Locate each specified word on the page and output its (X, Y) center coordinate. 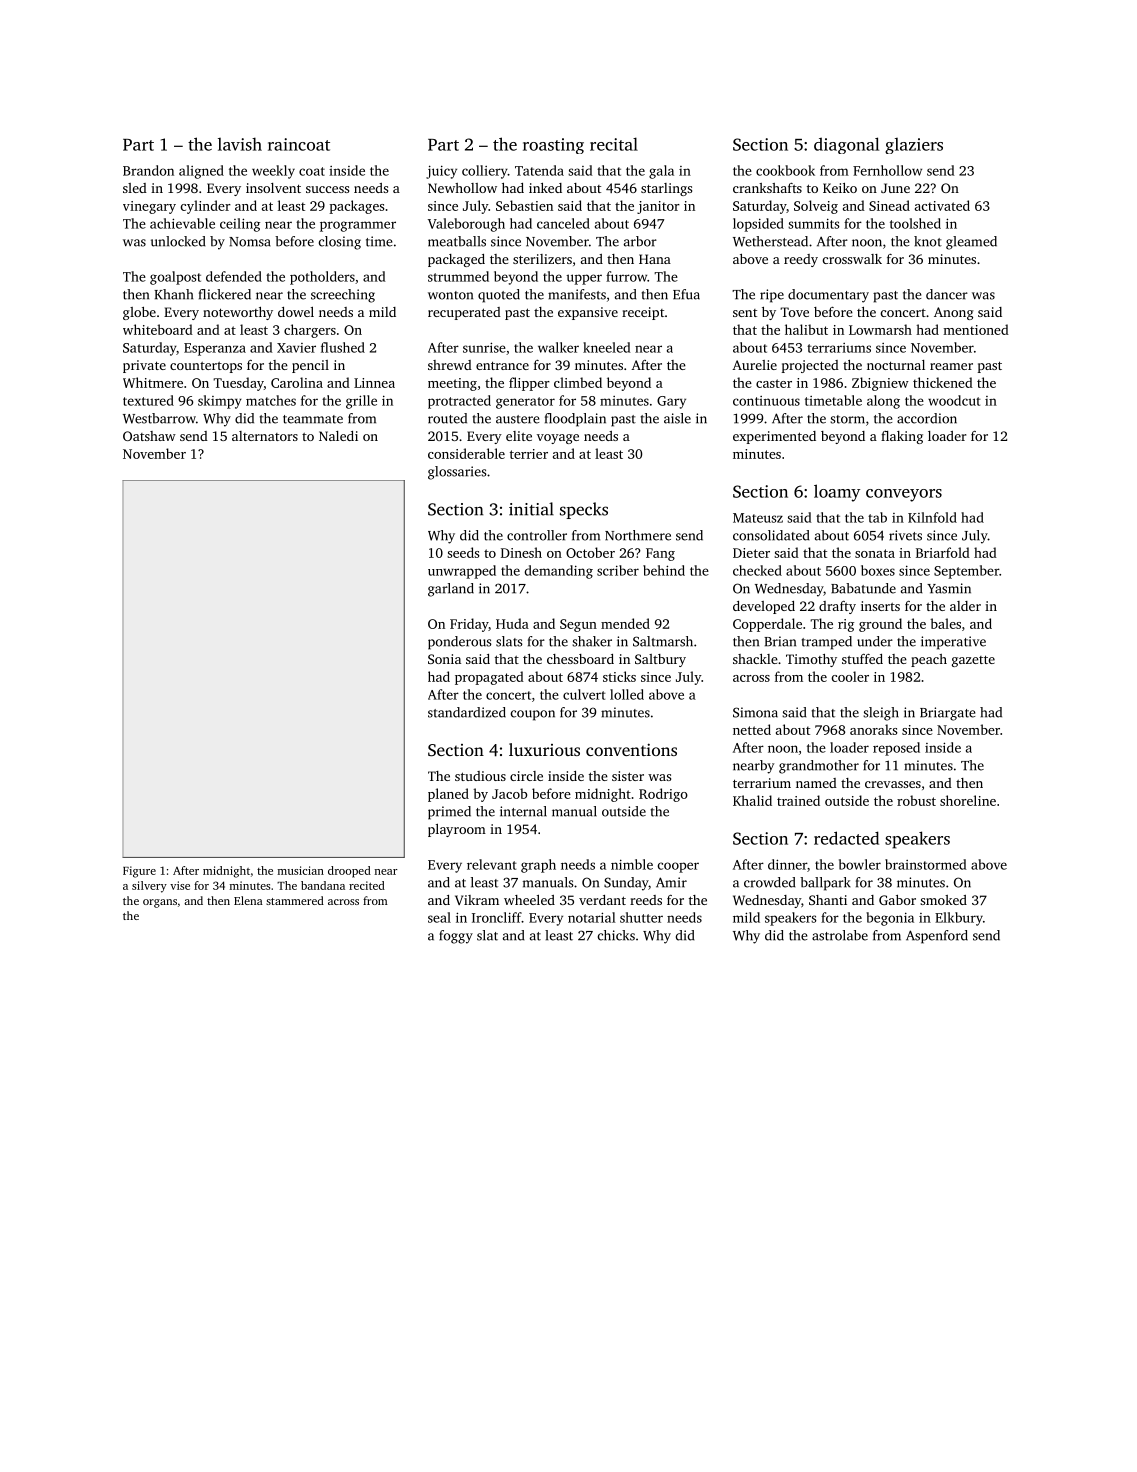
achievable (182, 223)
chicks (616, 935)
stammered (295, 900)
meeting (452, 384)
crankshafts (767, 188)
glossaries (457, 473)
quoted (499, 296)
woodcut (954, 400)
